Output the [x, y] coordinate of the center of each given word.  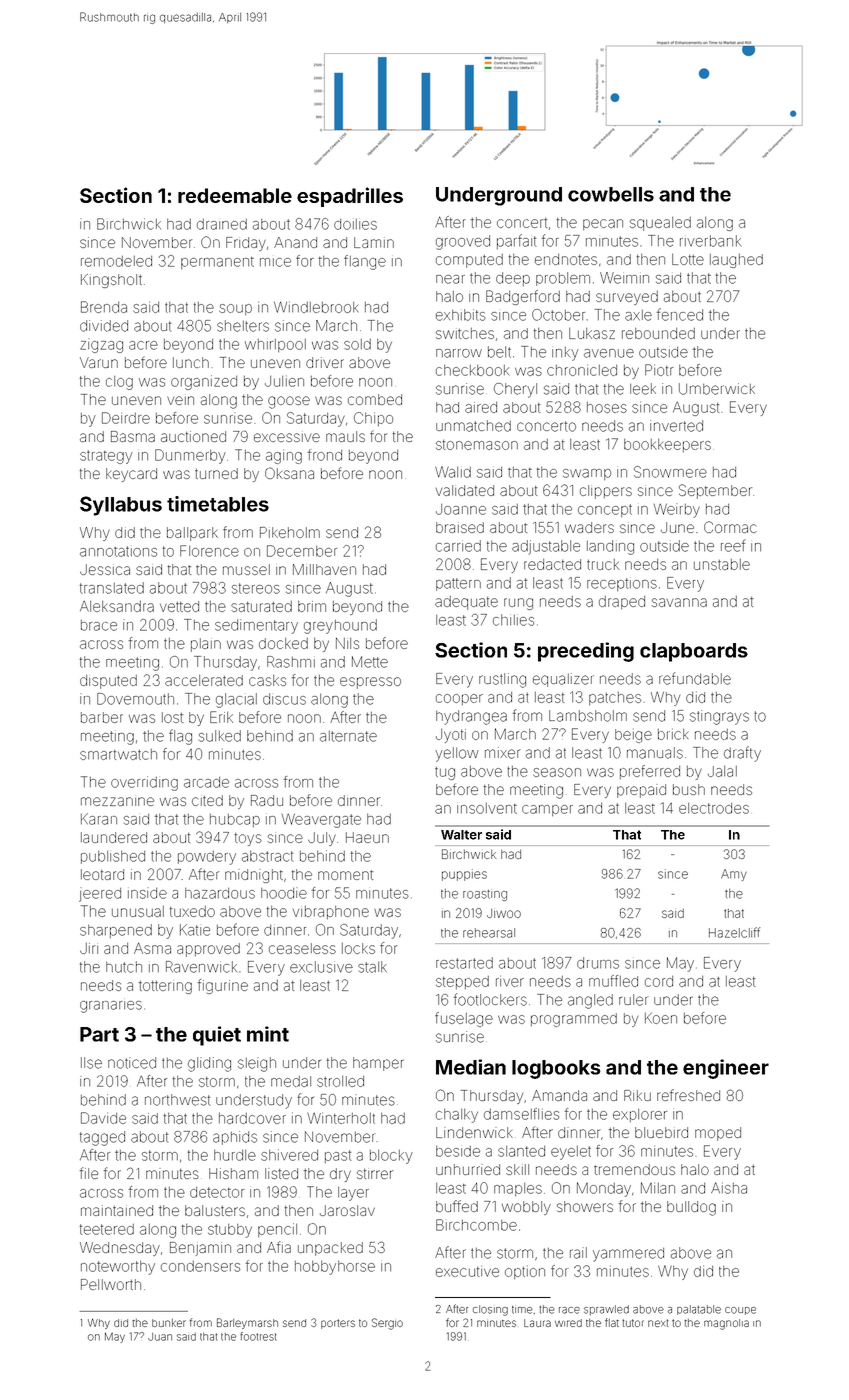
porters [338, 1324]
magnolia [726, 1324]
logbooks [556, 1069]
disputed [108, 682]
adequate [466, 603]
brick [673, 734]
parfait [517, 241]
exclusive [321, 967]
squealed [660, 224]
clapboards [694, 652]
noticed [132, 1063]
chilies [513, 620]
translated [112, 588]
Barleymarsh [247, 1323]
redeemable [235, 195]
